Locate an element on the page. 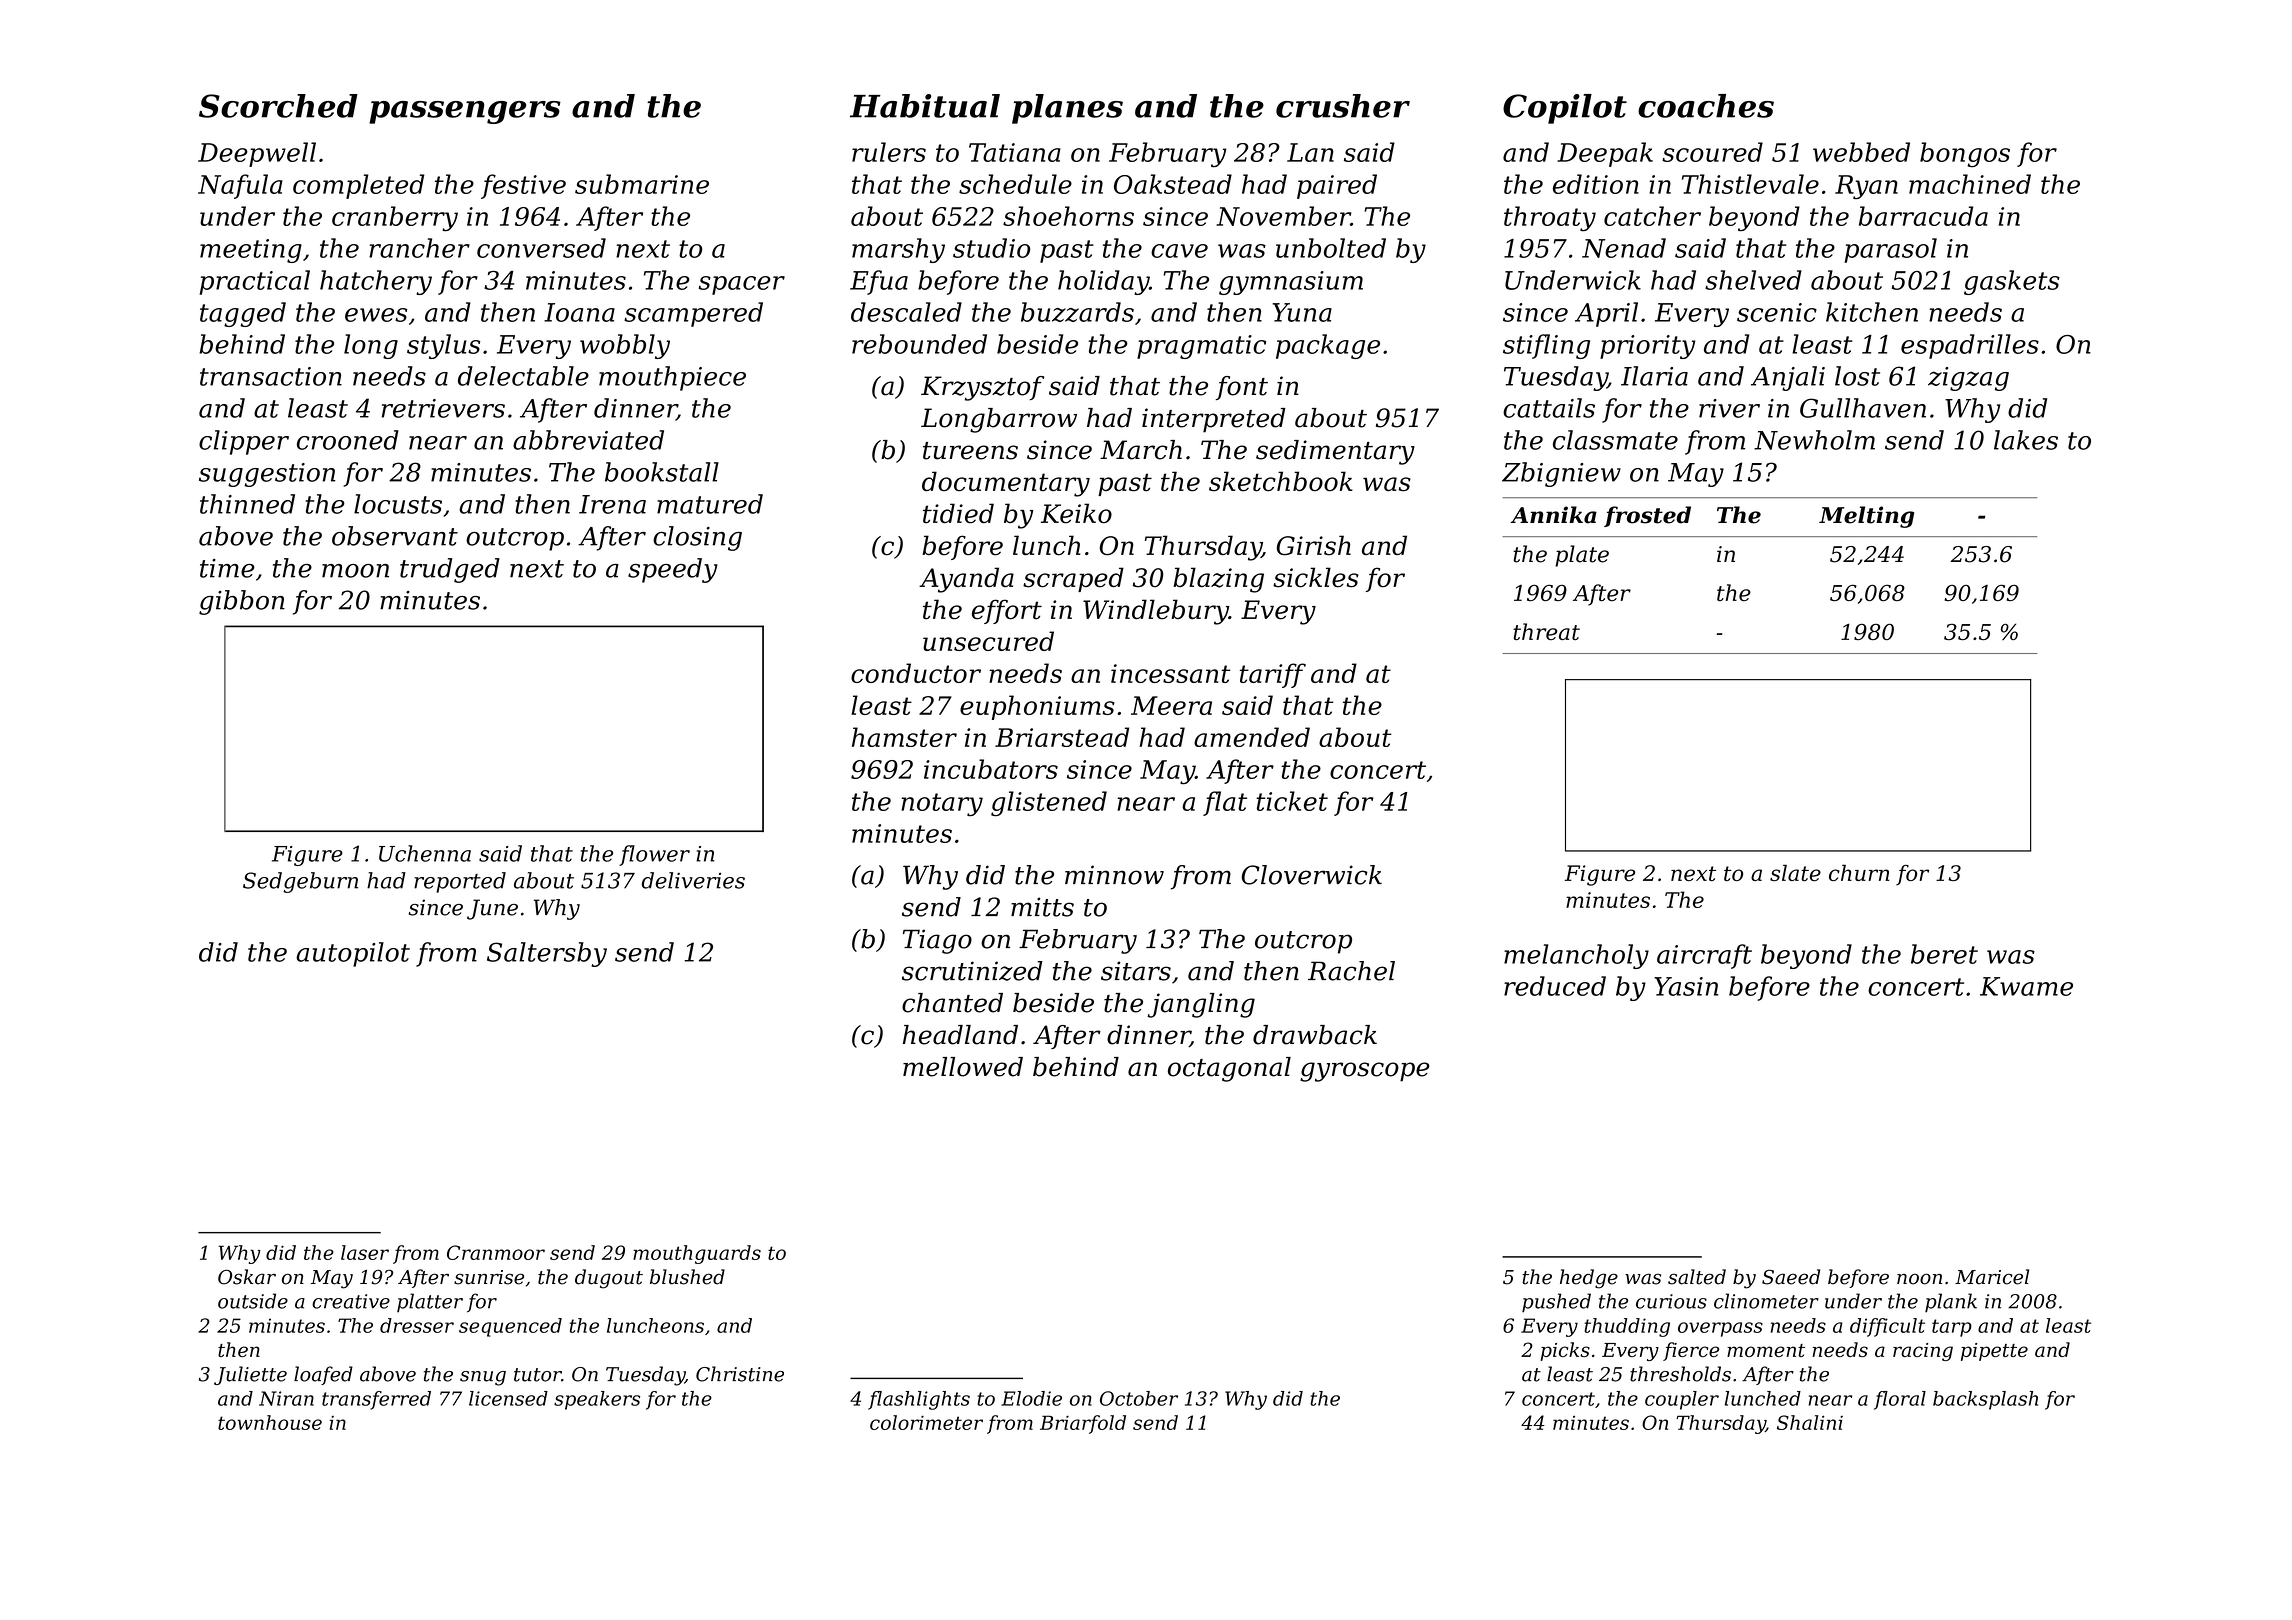 The image size is (2292, 1620). Nafula is located at coordinates (240, 186).
